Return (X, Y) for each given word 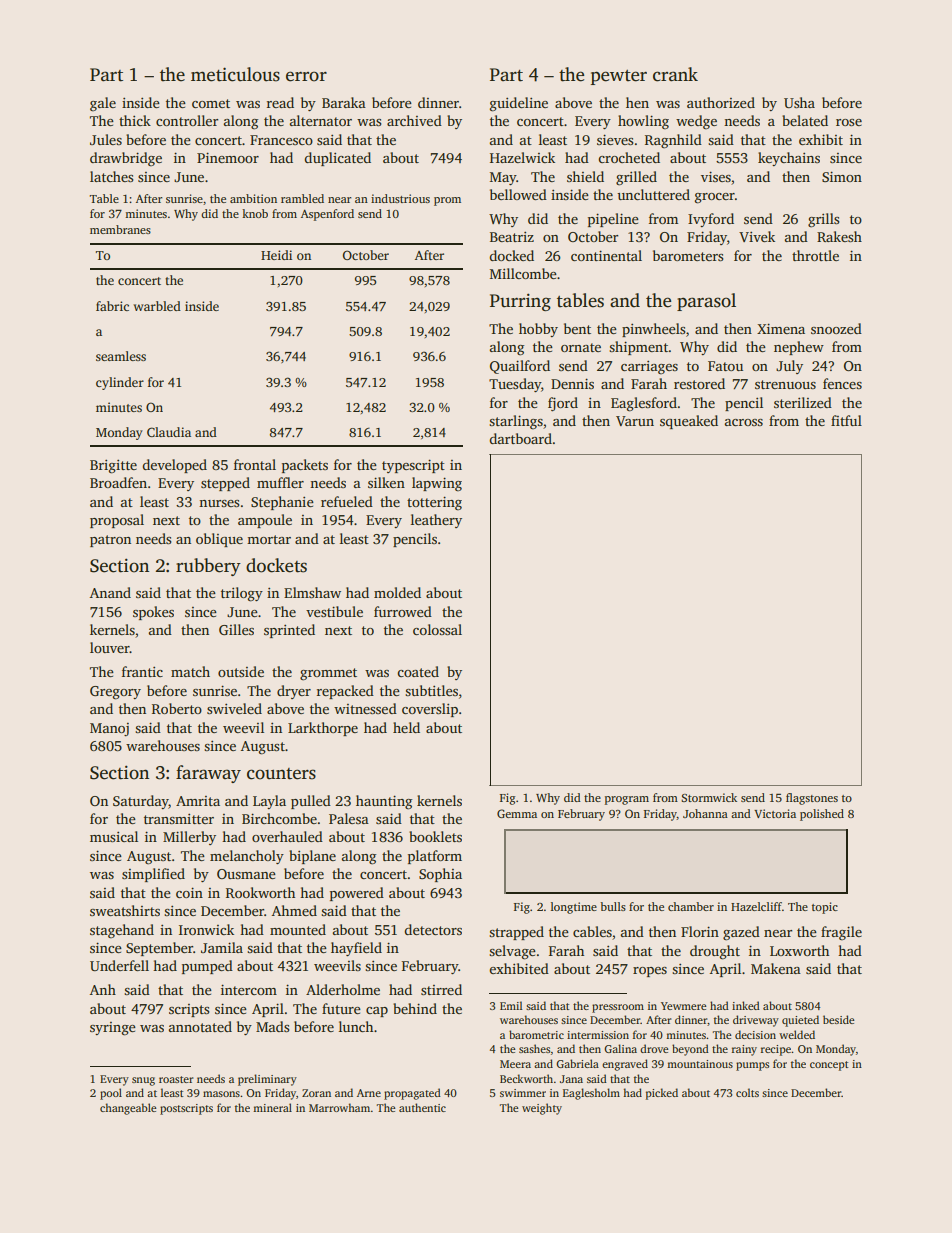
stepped (225, 484)
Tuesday (515, 385)
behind (415, 1008)
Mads (273, 1026)
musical (114, 836)
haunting (384, 802)
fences (842, 383)
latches (112, 176)
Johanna (705, 813)
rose (849, 122)
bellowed (518, 194)
